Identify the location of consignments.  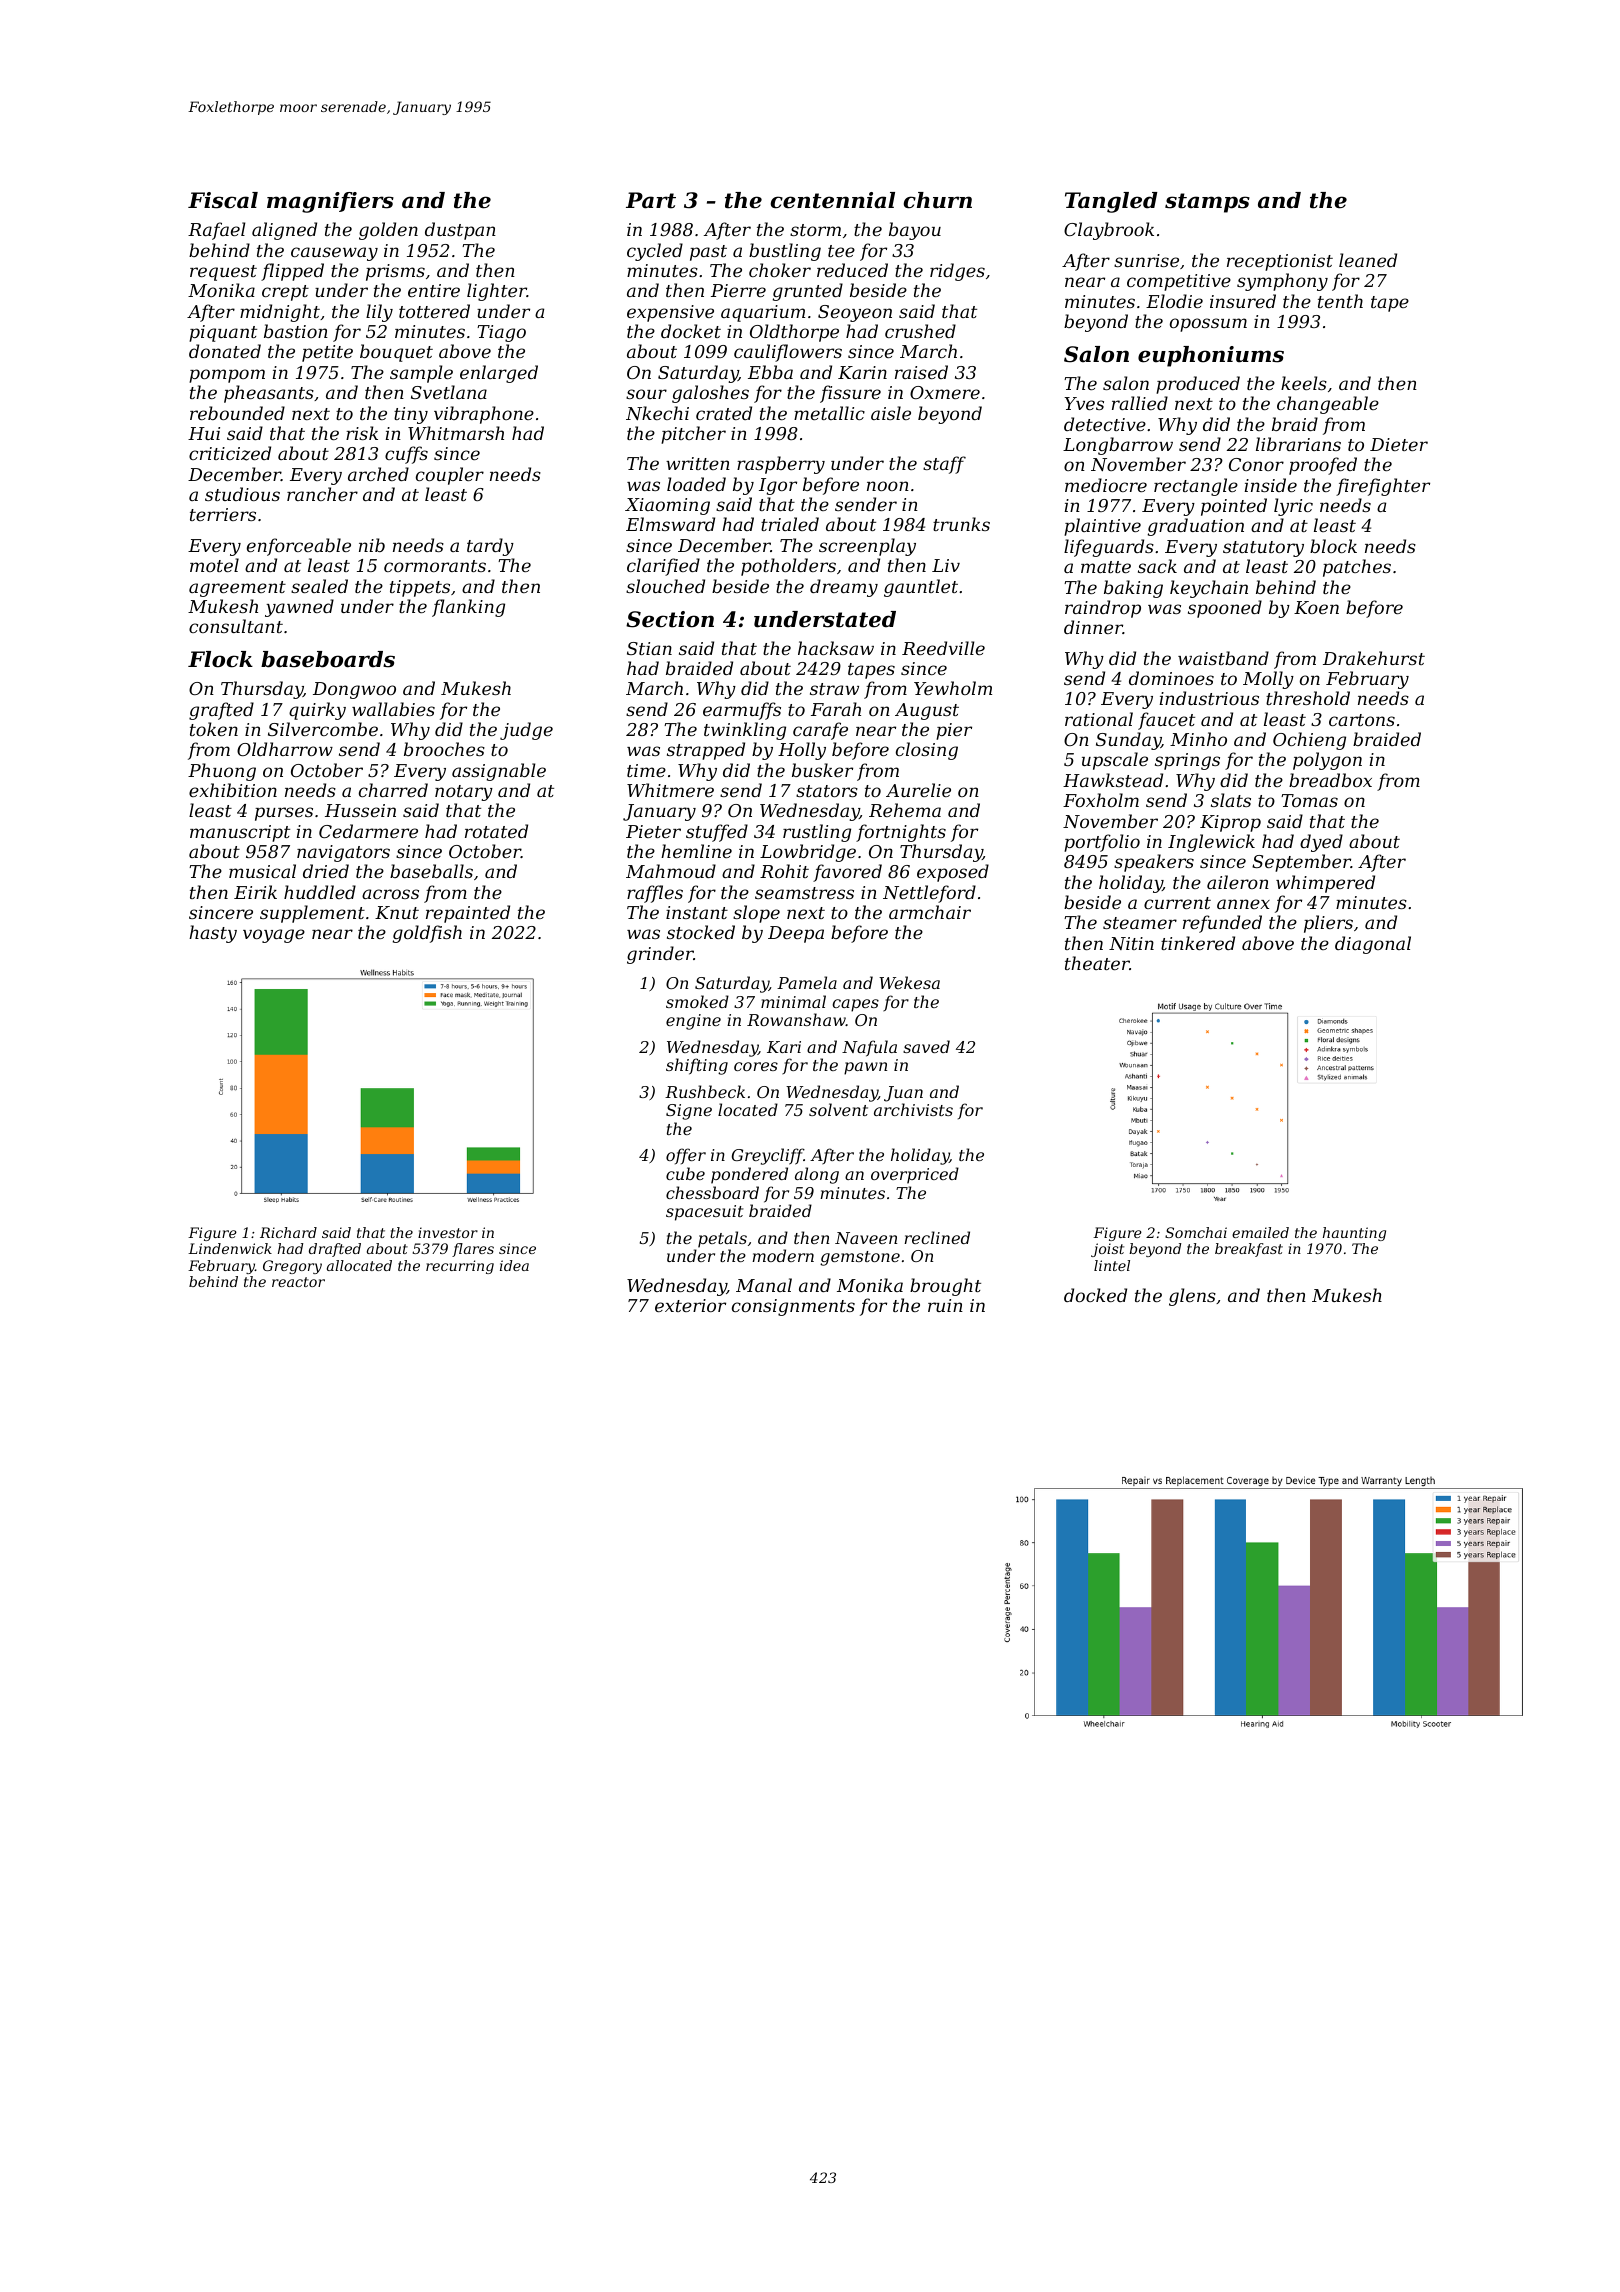
(793, 1307).
